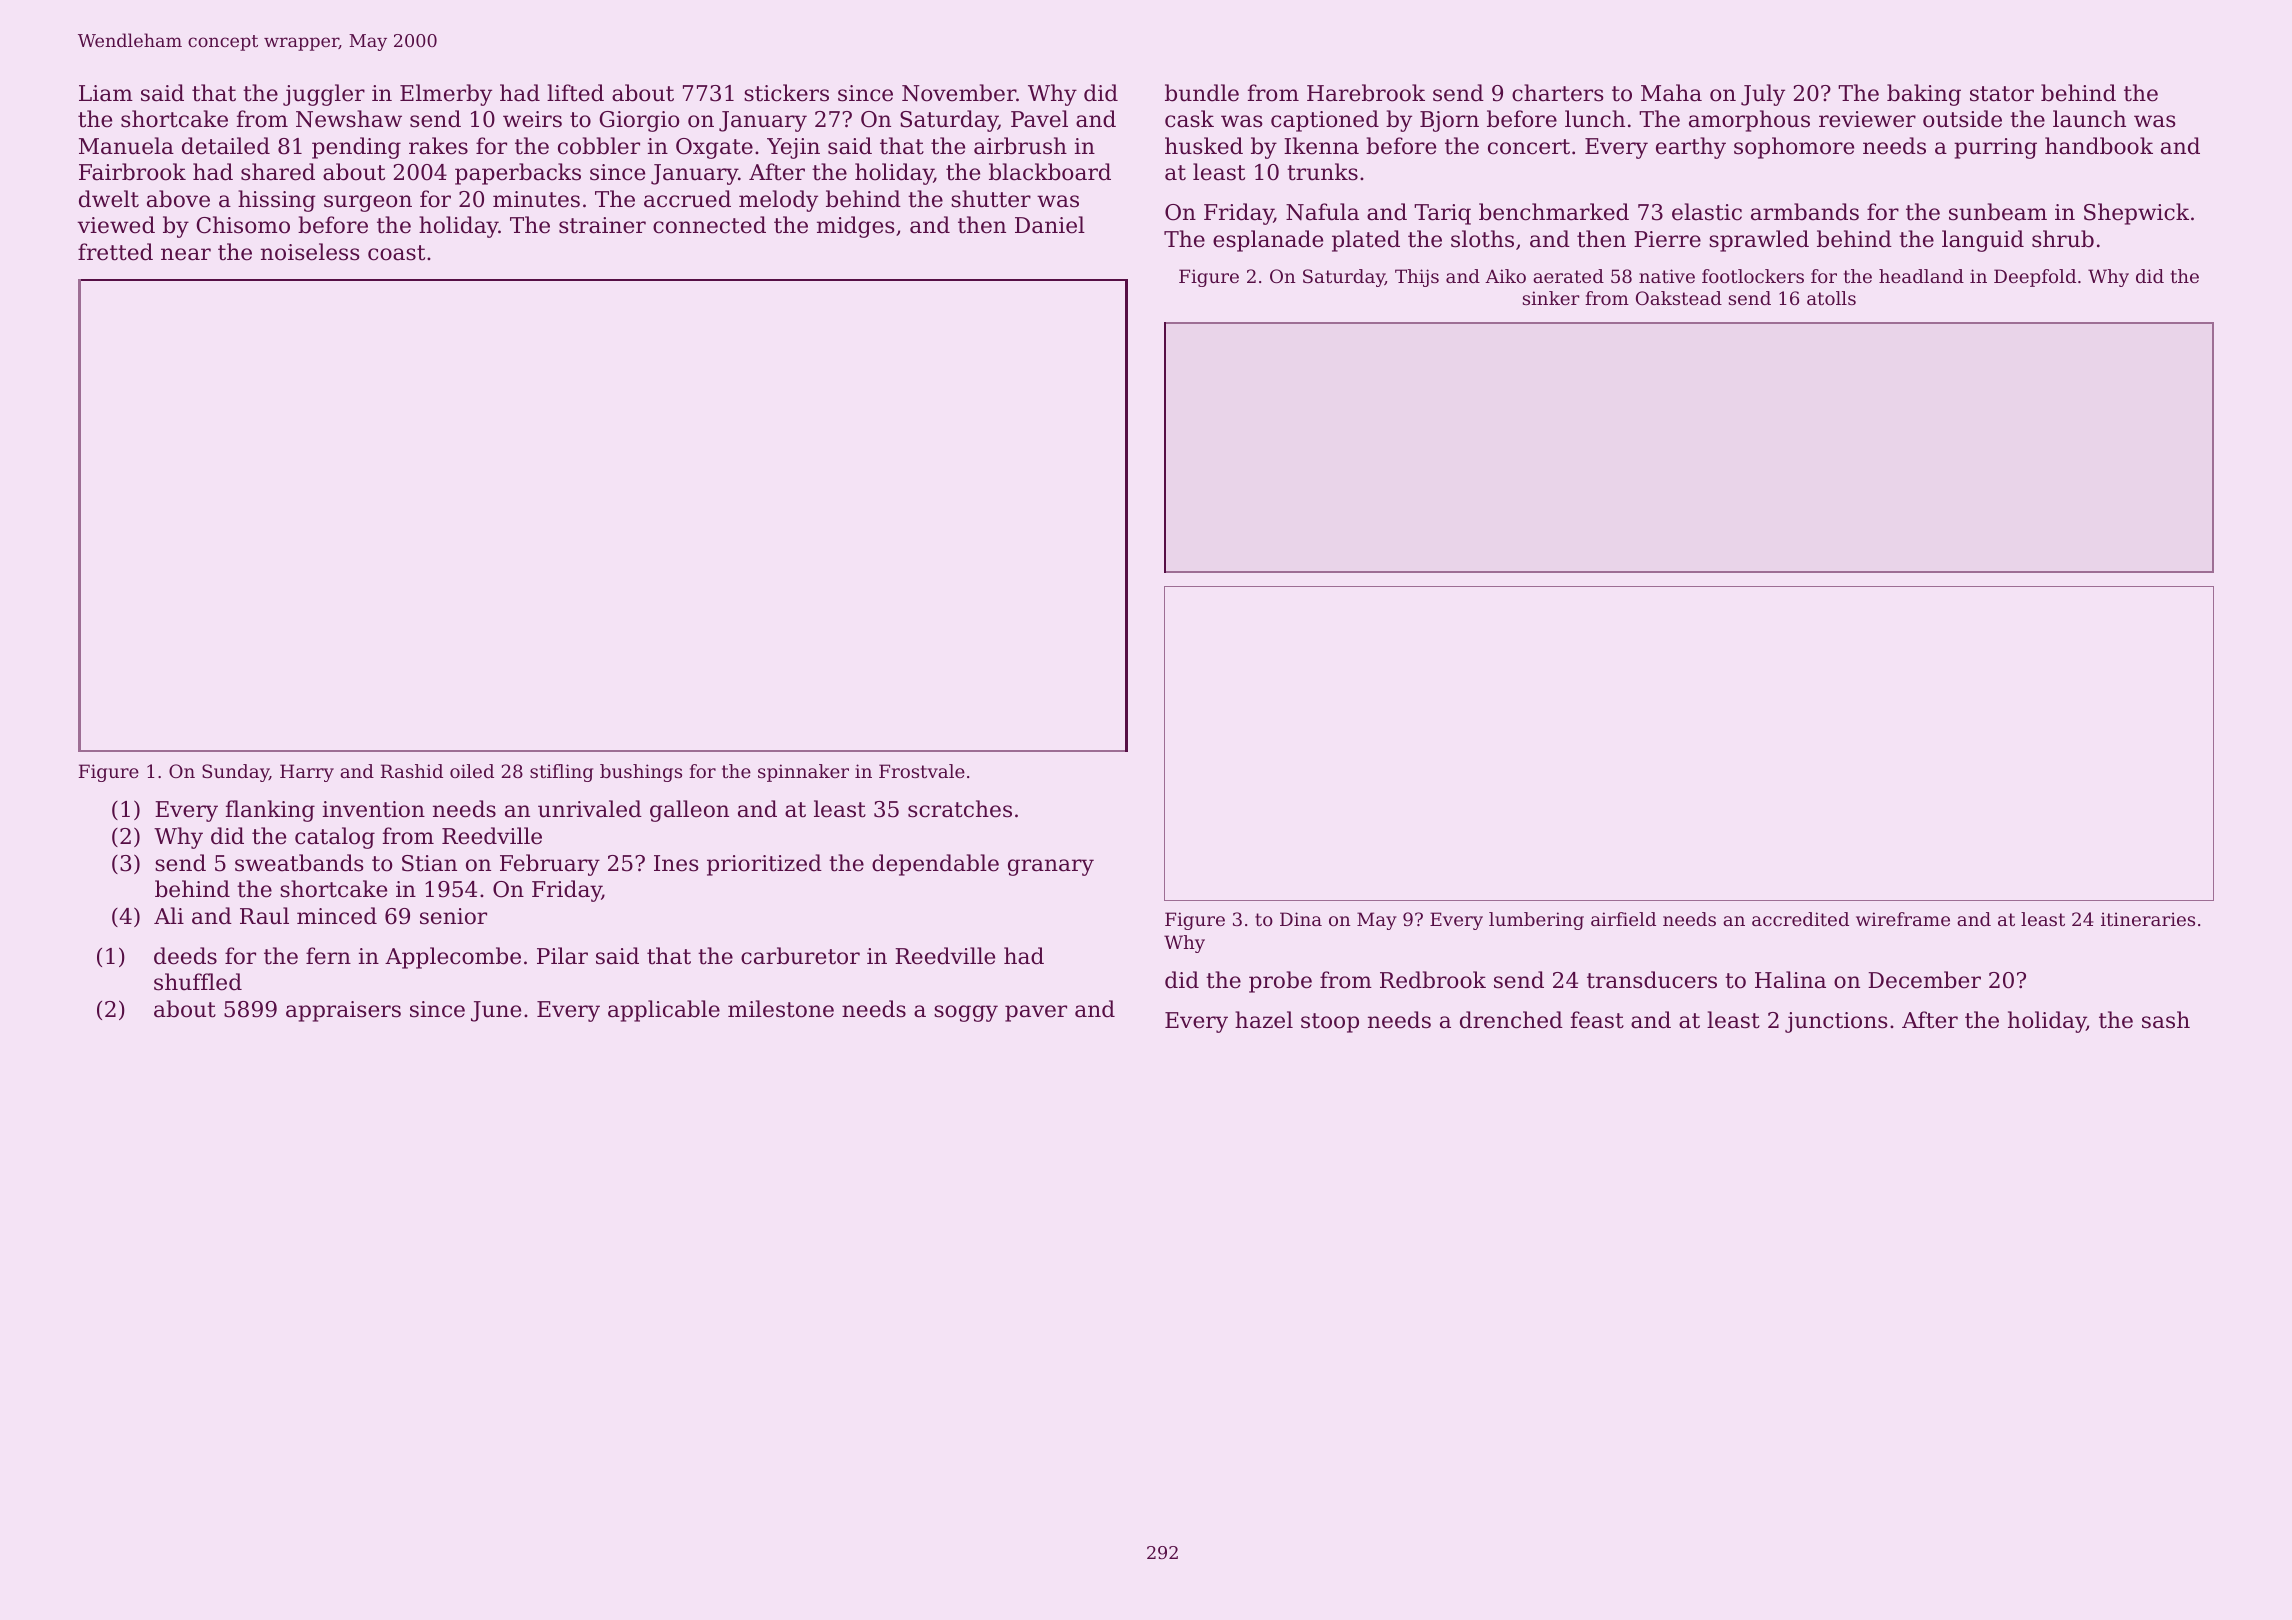 The width and height of the screenshot is (2292, 1620). I want to click on itineraries, so click(2148, 919).
